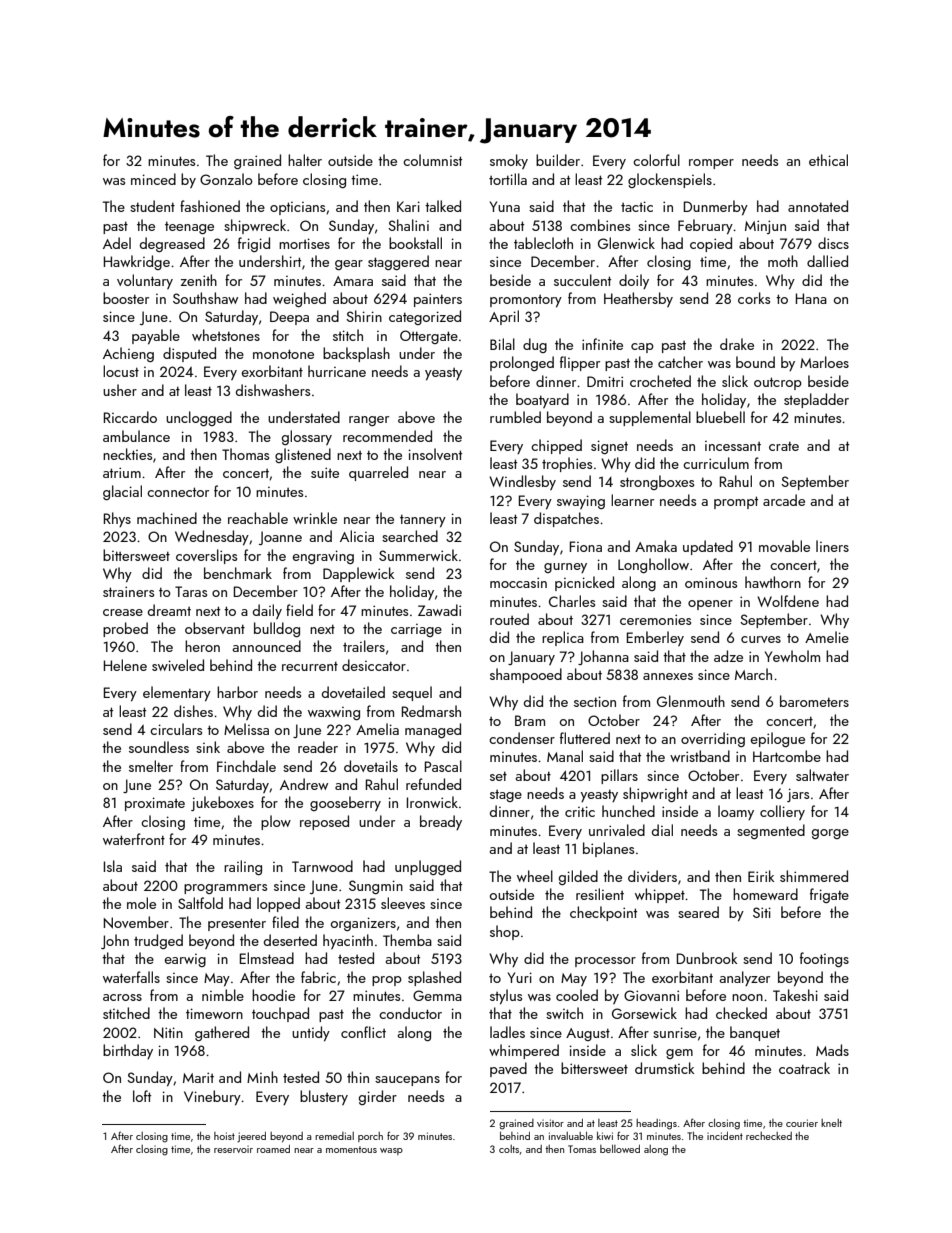 The width and height of the screenshot is (952, 1233). I want to click on carriage, so click(416, 630).
